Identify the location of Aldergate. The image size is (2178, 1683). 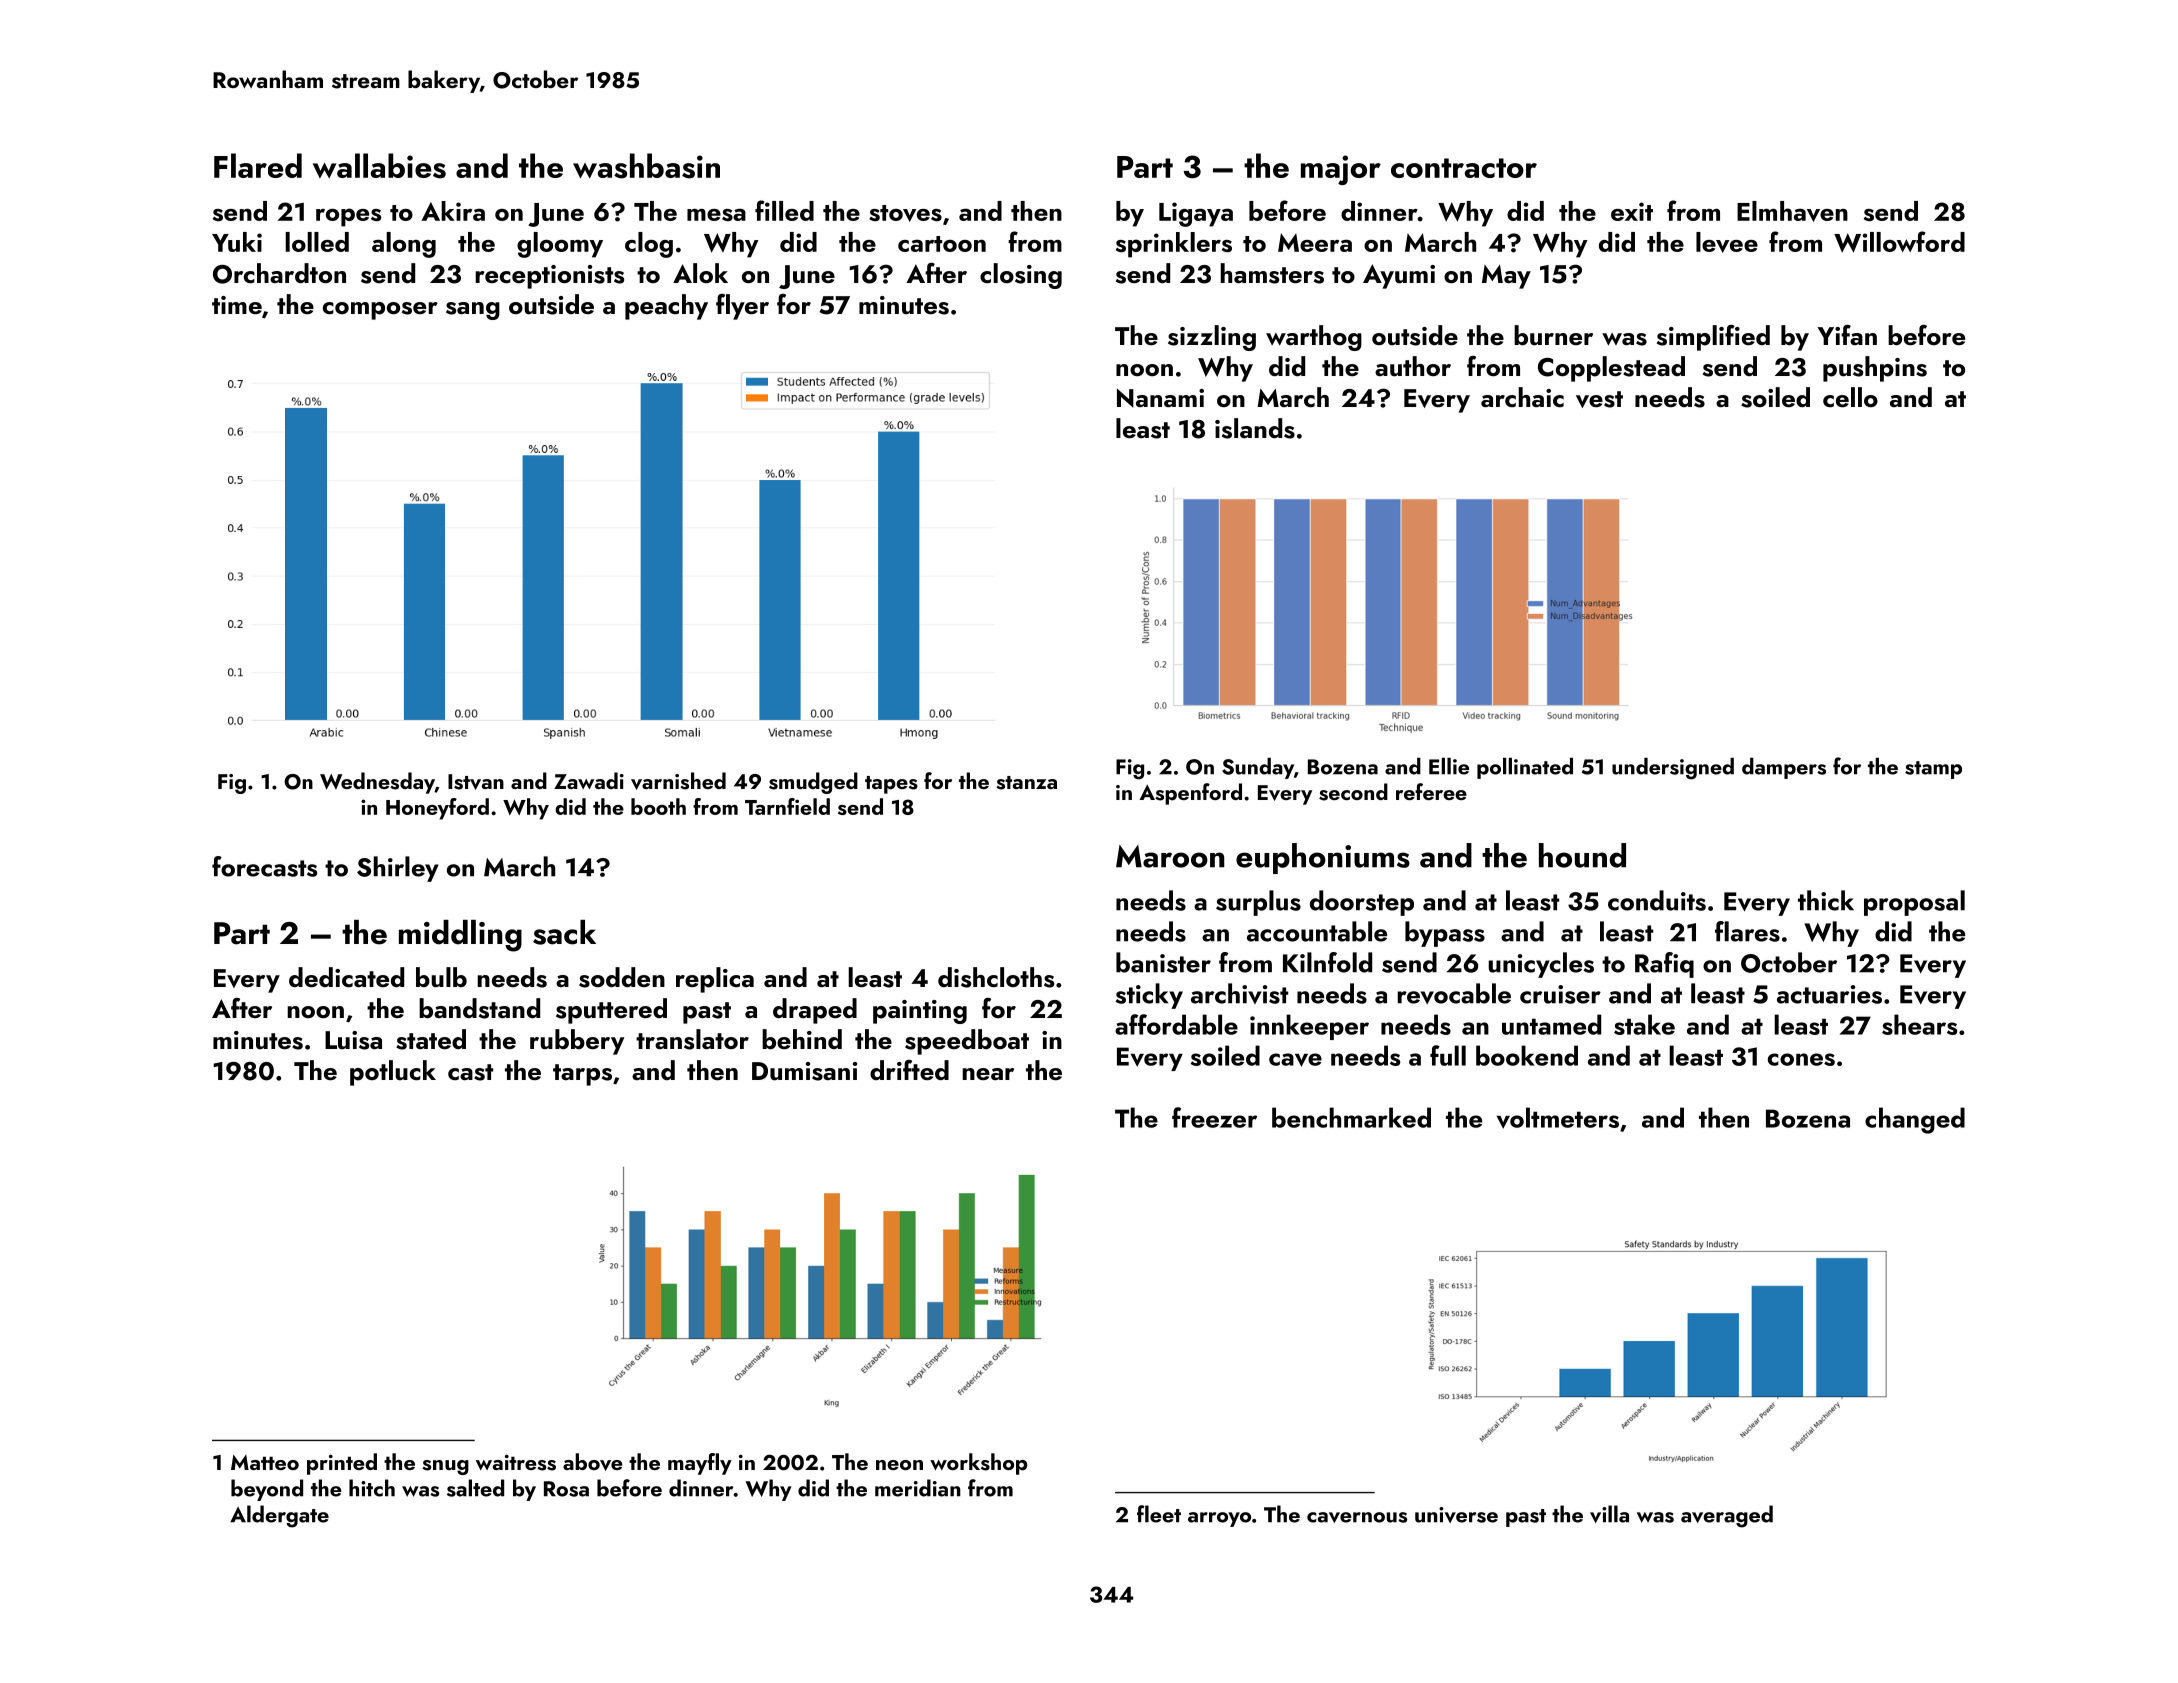
(279, 1516).
